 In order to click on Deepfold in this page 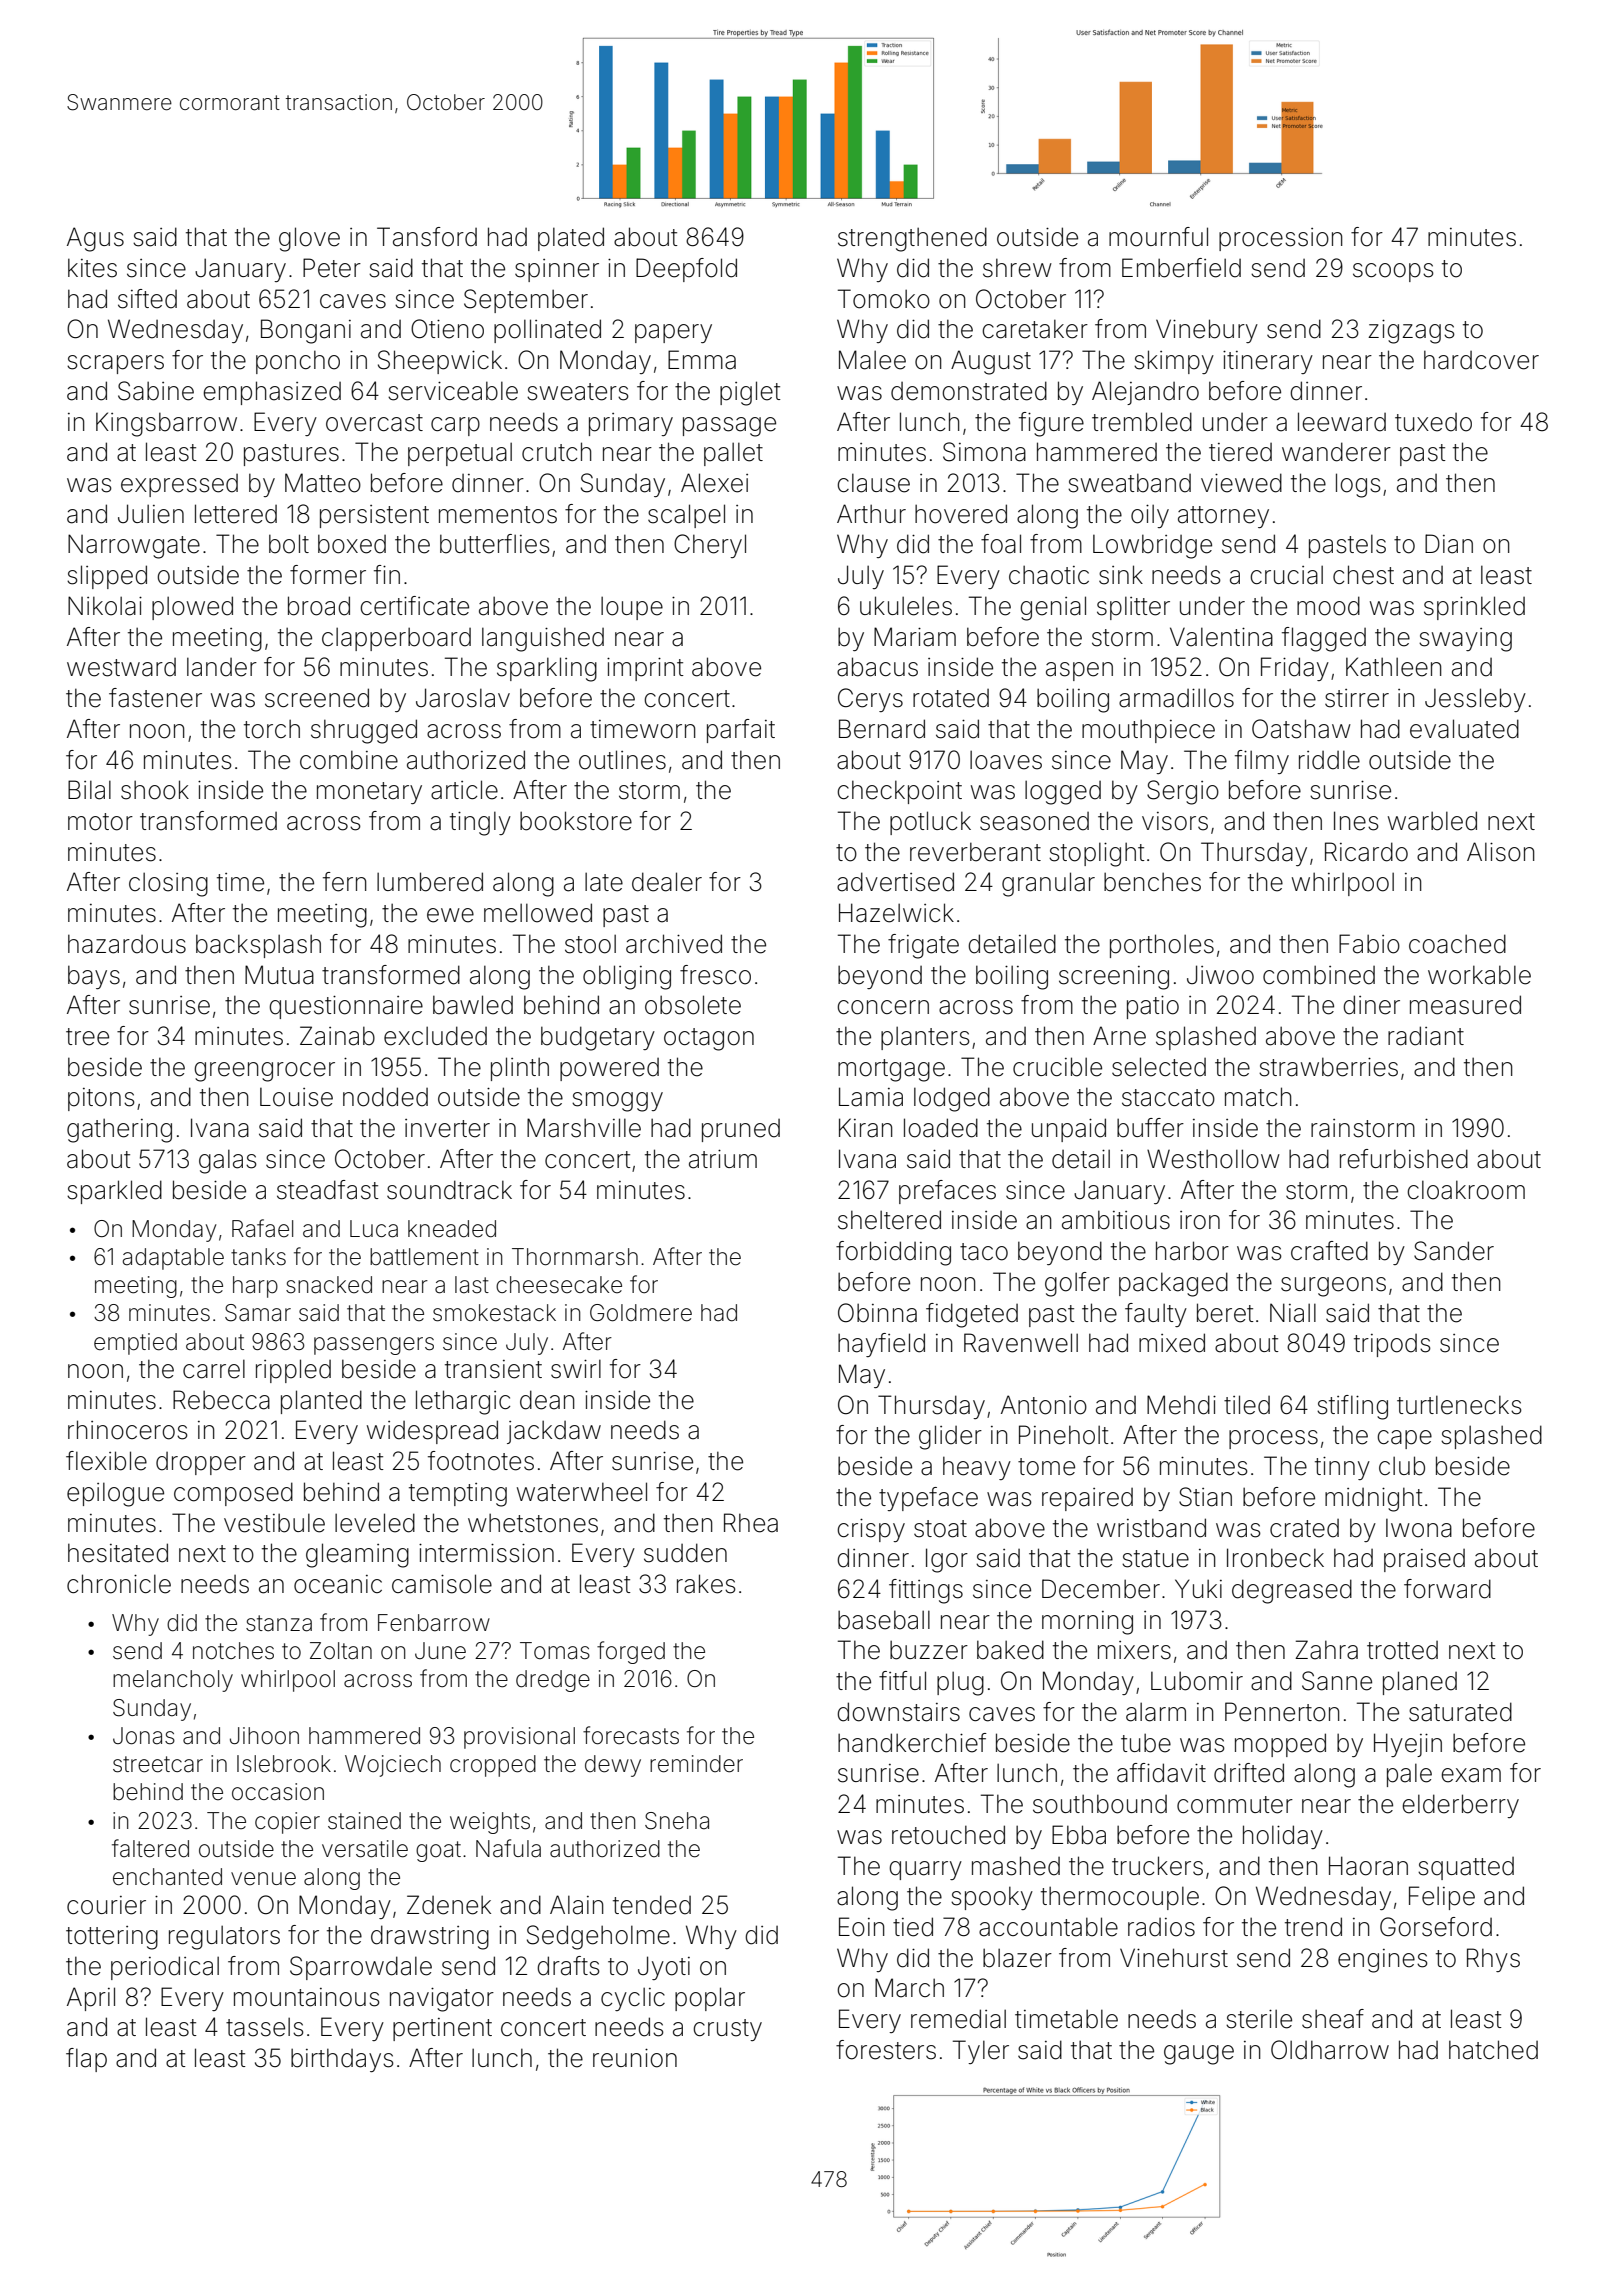, I will do `click(686, 270)`.
